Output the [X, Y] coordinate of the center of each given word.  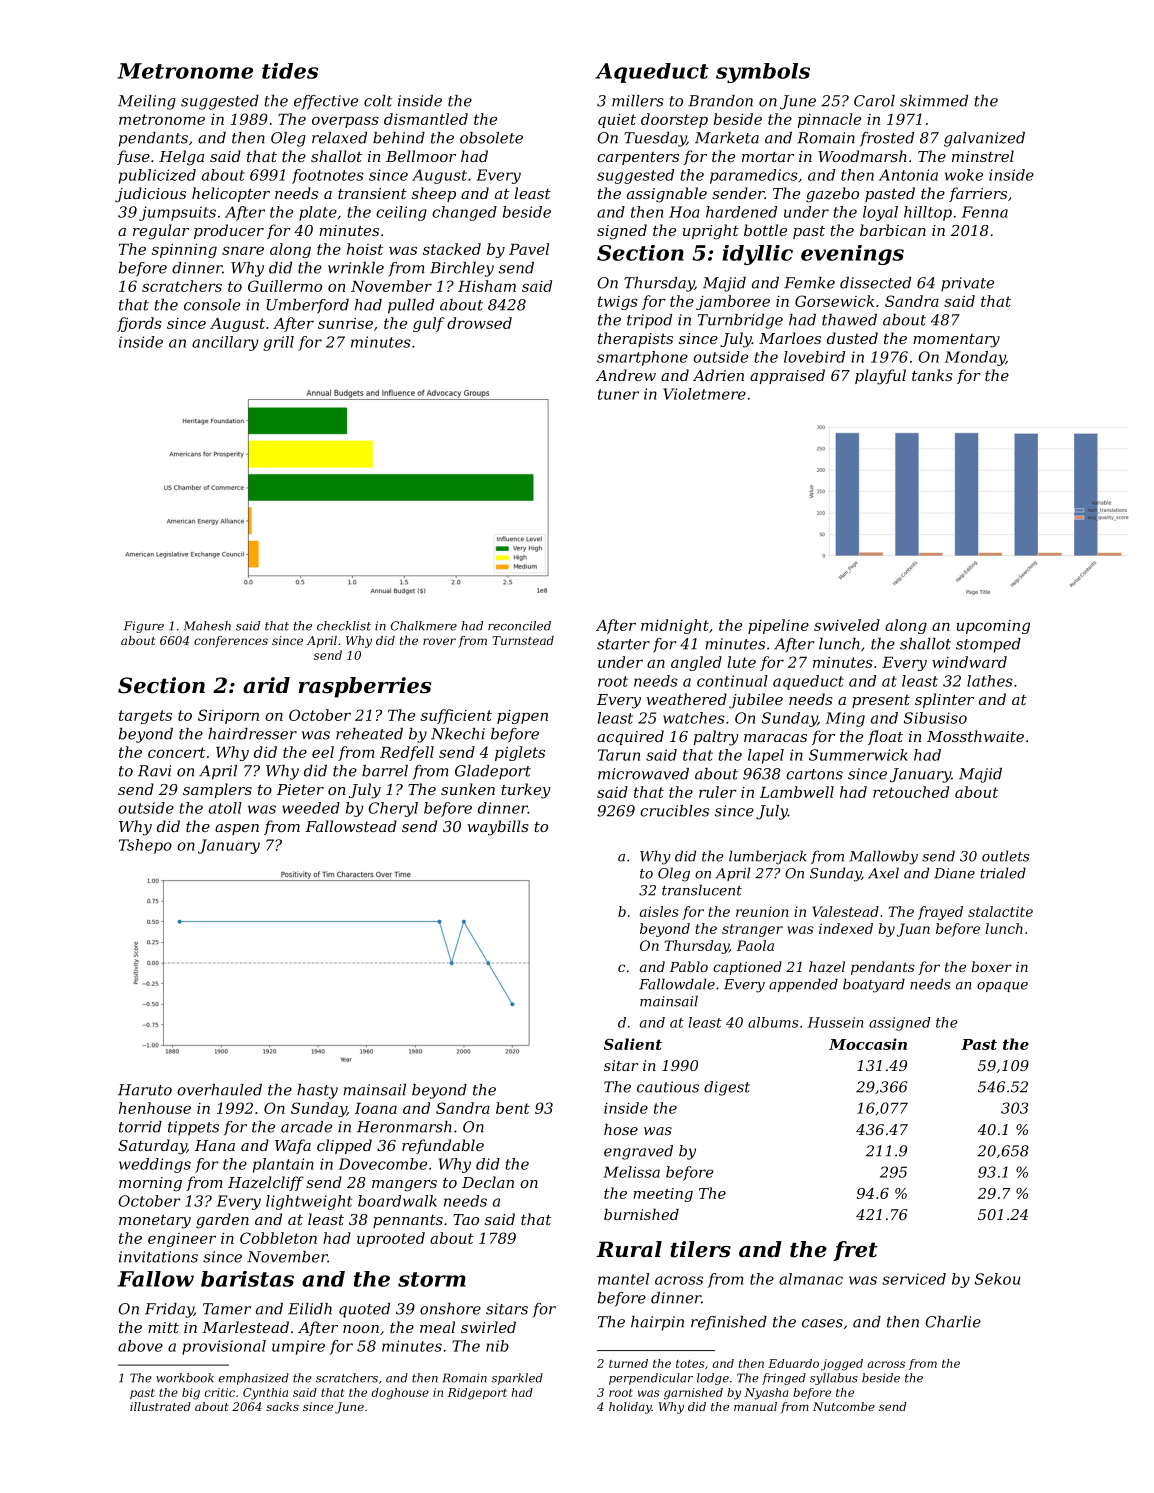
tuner [618, 394]
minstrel [983, 156]
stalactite [1000, 911]
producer [229, 231]
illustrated [160, 1406]
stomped [988, 645]
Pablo [688, 966]
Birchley [462, 269]
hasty [317, 1091]
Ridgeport [477, 1394]
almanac [811, 1279]
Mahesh [207, 626]
